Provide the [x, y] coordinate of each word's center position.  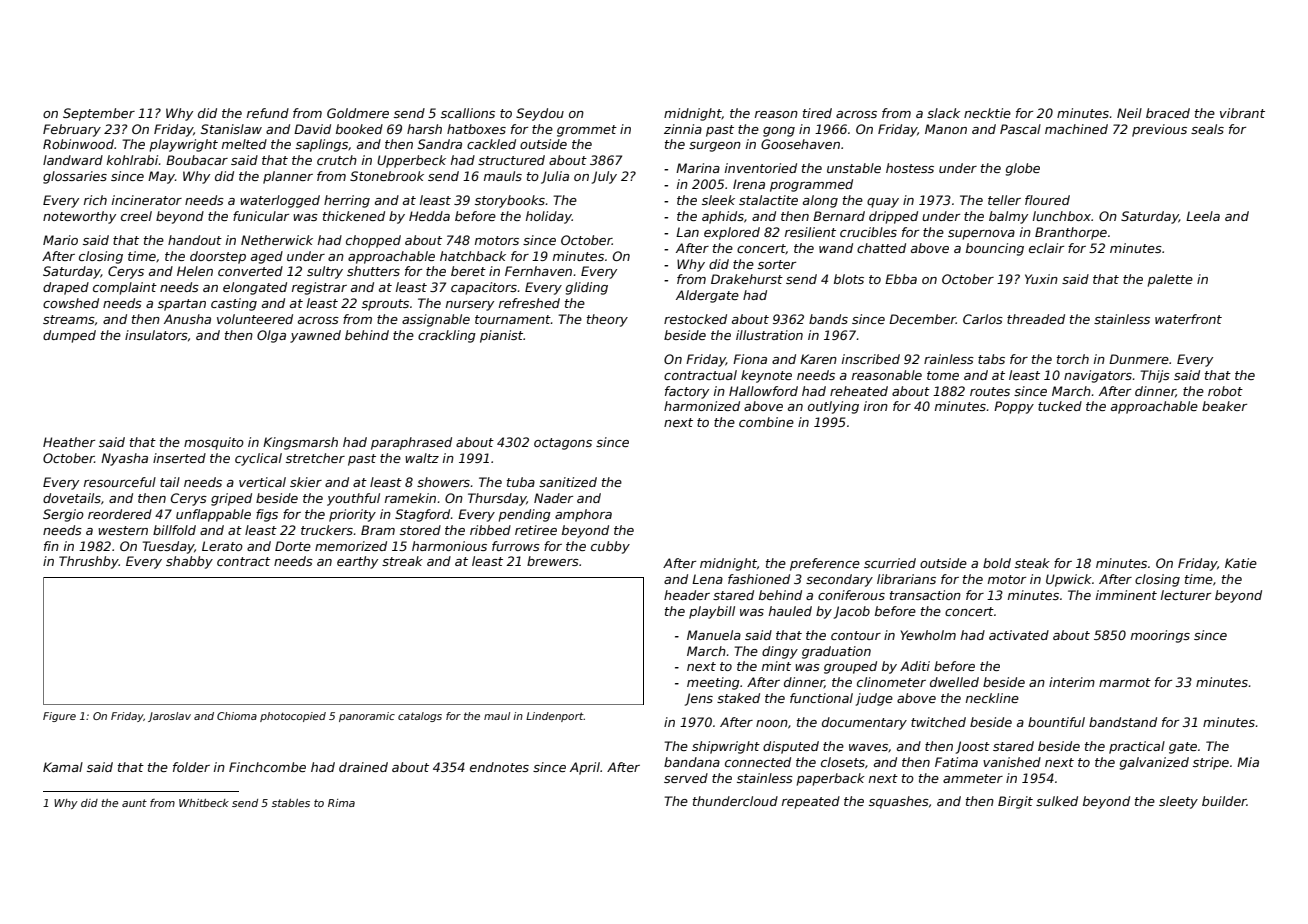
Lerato [222, 546]
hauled [790, 611]
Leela [1203, 216]
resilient [810, 232]
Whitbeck [204, 803]
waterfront [1188, 319]
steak [1032, 563]
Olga [271, 336]
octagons [563, 444]
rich [95, 200]
